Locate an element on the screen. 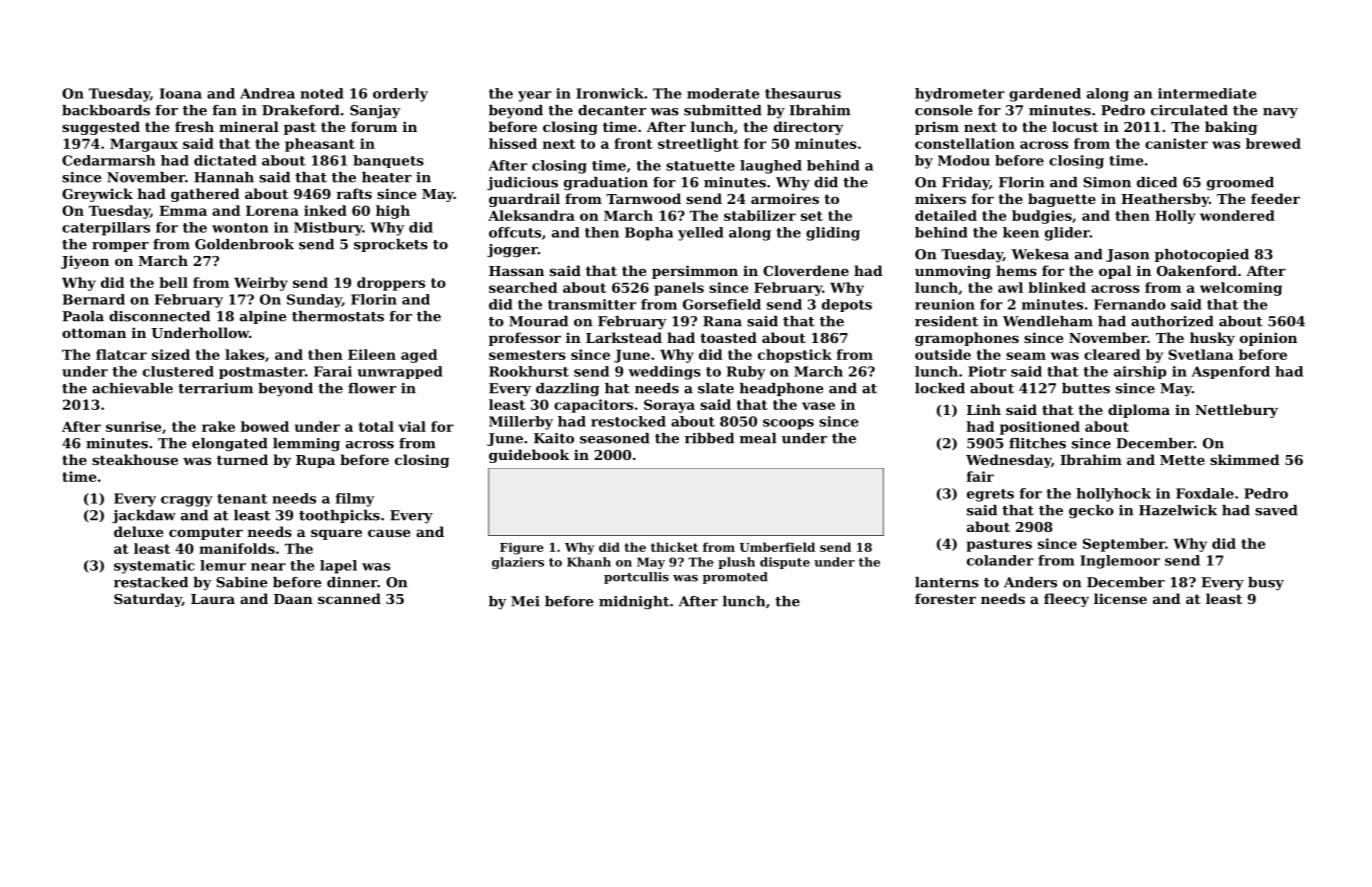  Rupa is located at coordinates (315, 461).
